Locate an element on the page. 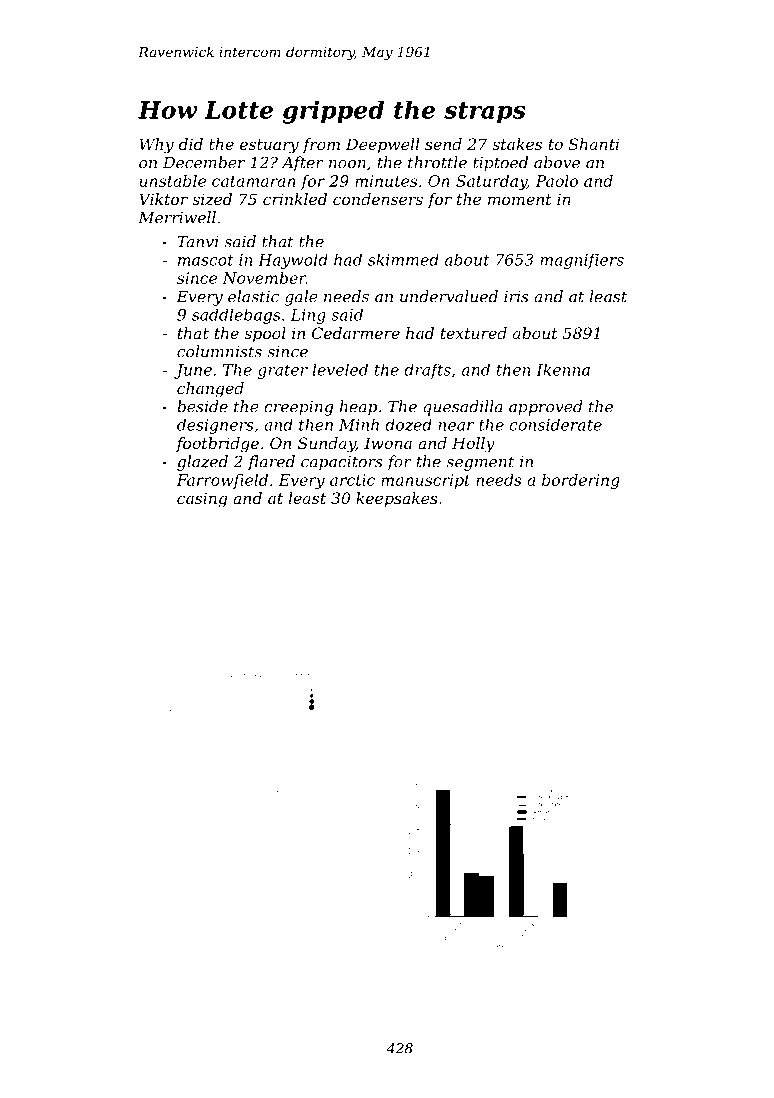 Image resolution: width=774 pixels, height=1098 pixels. textured is located at coordinates (474, 333).
